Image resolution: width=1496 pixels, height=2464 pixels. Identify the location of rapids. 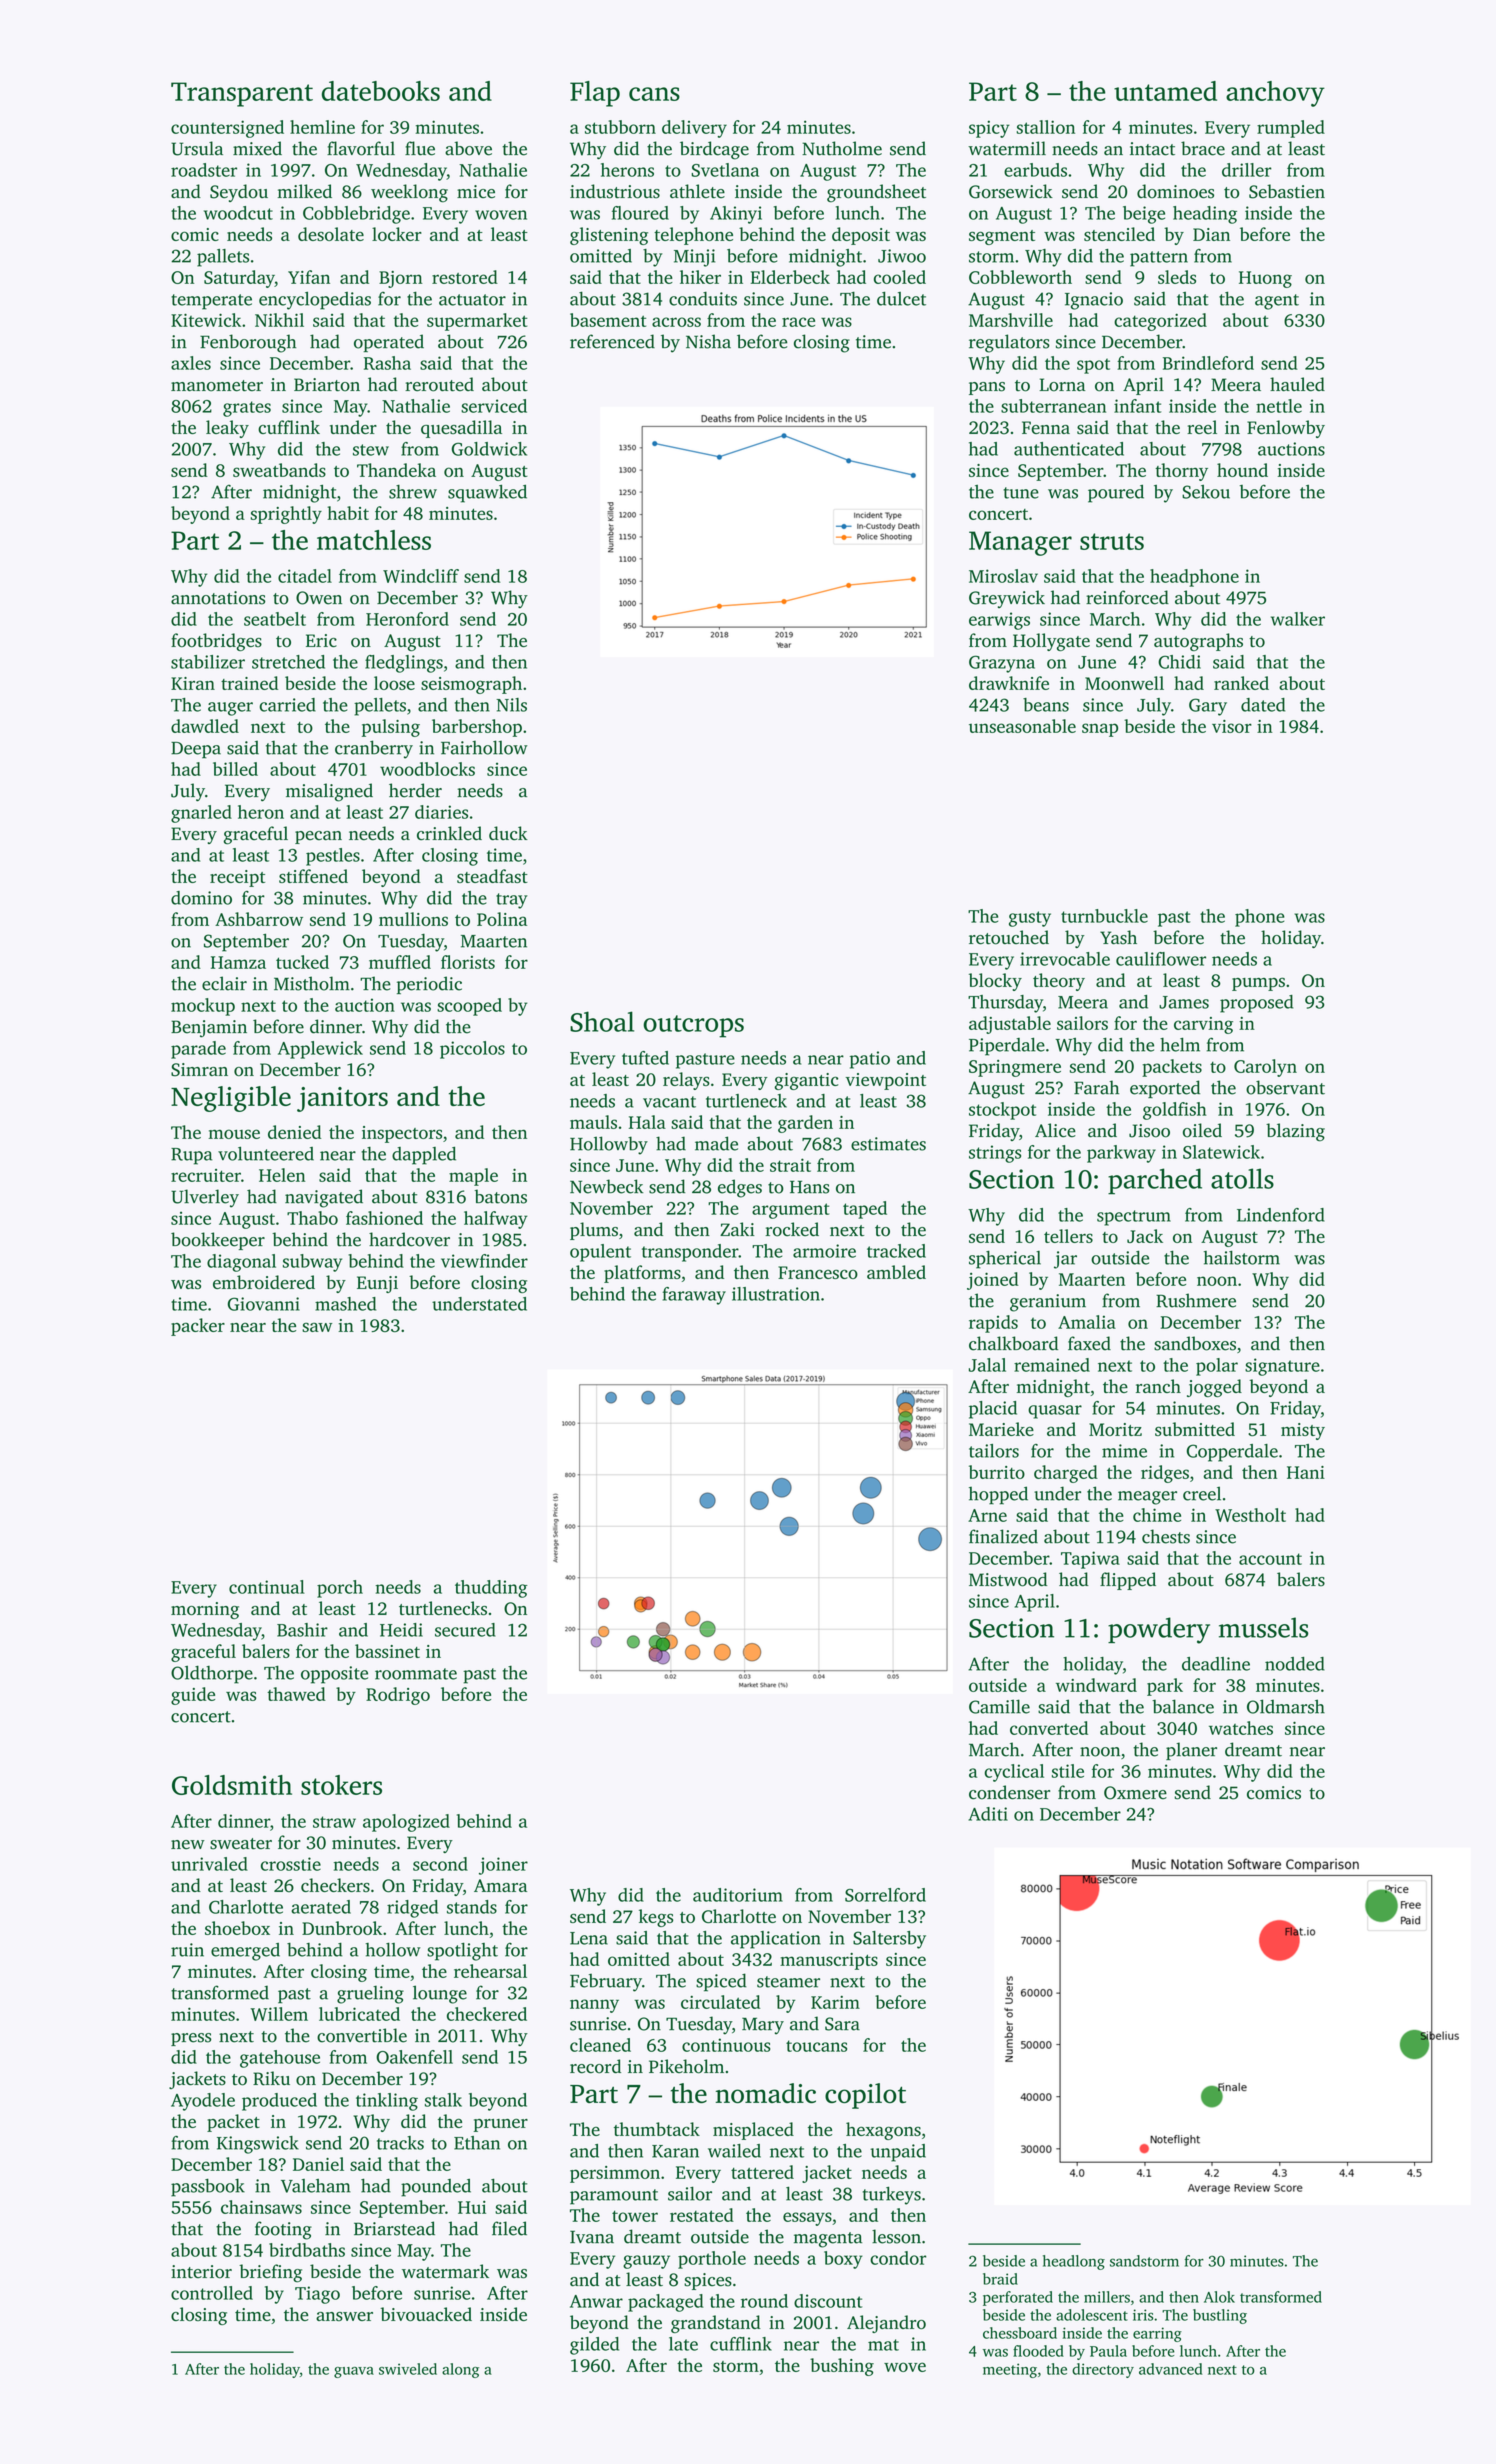
(993, 1324).
